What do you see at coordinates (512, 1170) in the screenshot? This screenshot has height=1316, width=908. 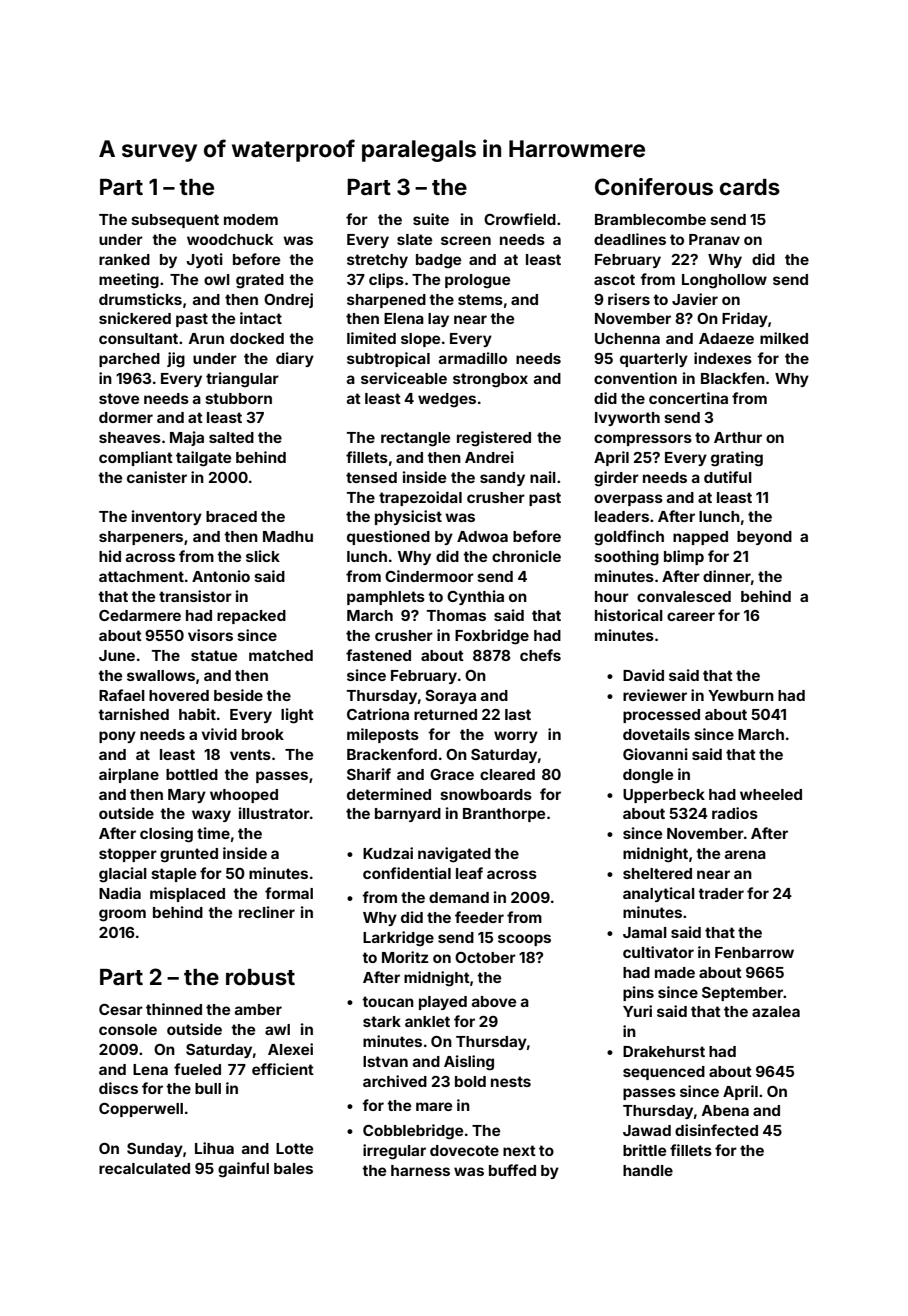 I see `buffed` at bounding box center [512, 1170].
